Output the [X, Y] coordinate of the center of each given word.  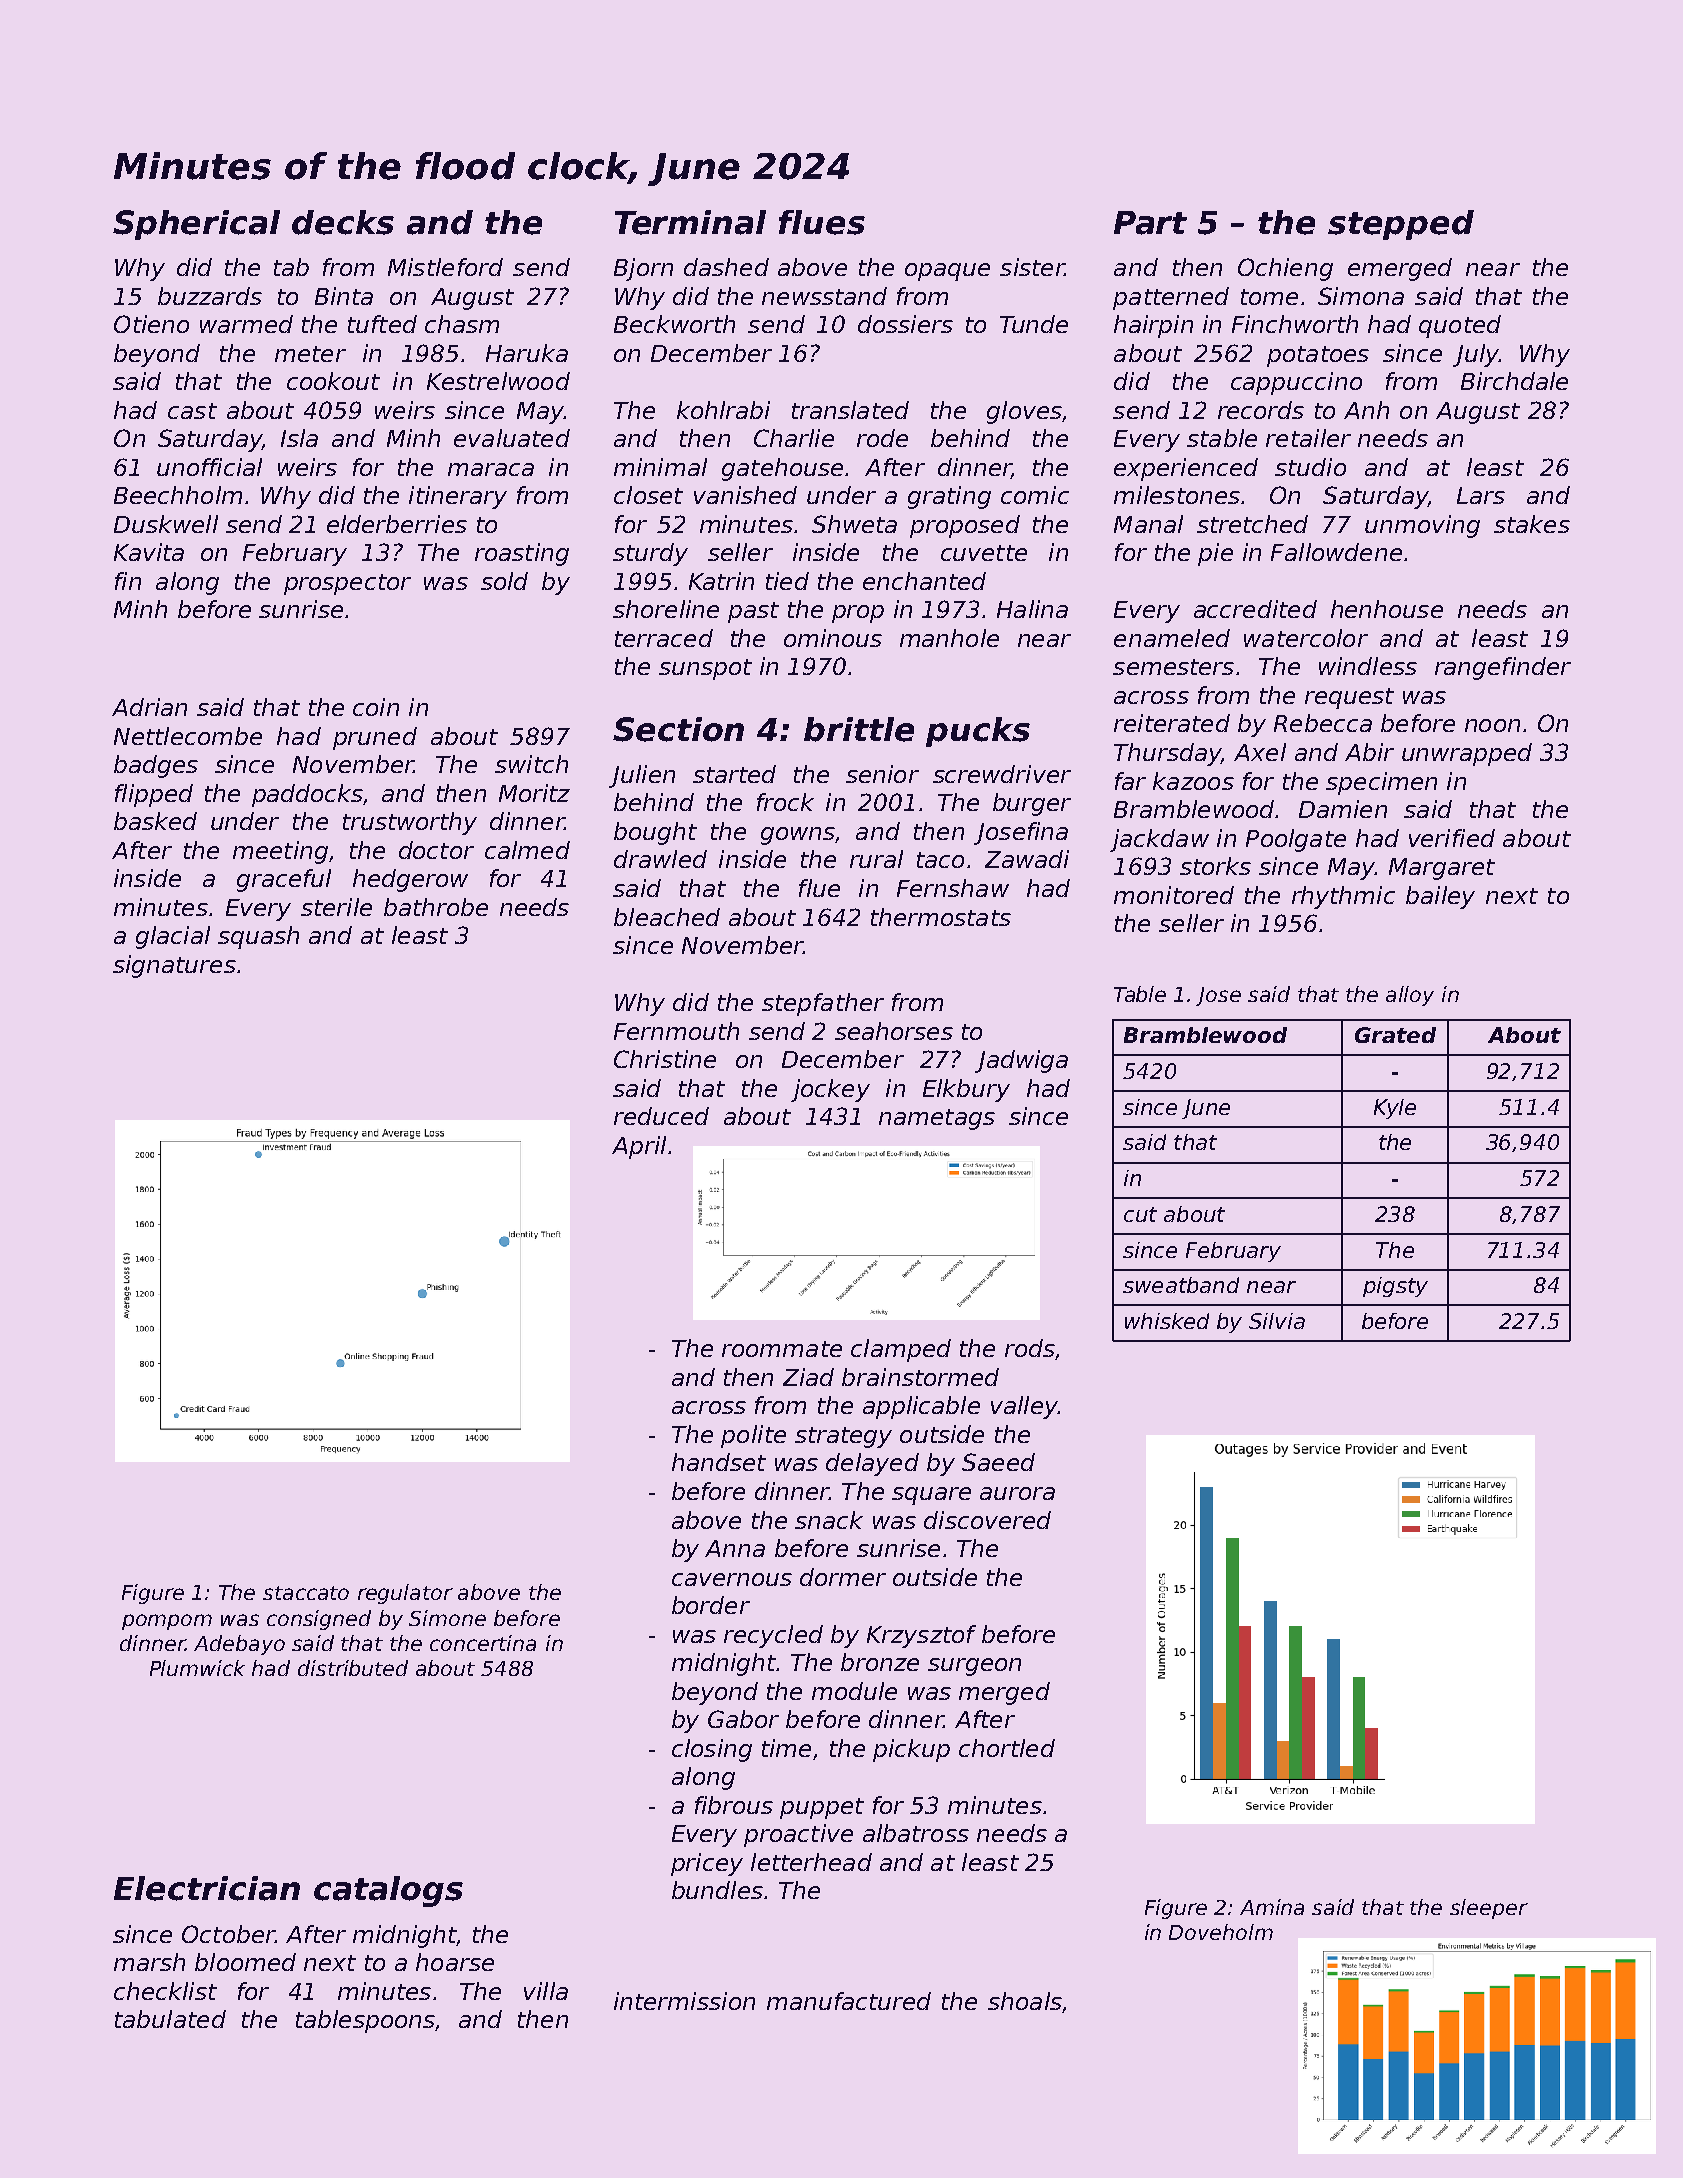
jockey [830, 1090]
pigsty [1395, 1287]
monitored [1174, 895]
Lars [1481, 495]
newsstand [824, 296]
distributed [353, 1668]
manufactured [849, 2001]
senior [882, 774]
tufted [382, 324]
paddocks [307, 795]
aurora [1017, 1493]
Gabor [743, 1719]
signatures [174, 966]
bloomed [245, 1962]
